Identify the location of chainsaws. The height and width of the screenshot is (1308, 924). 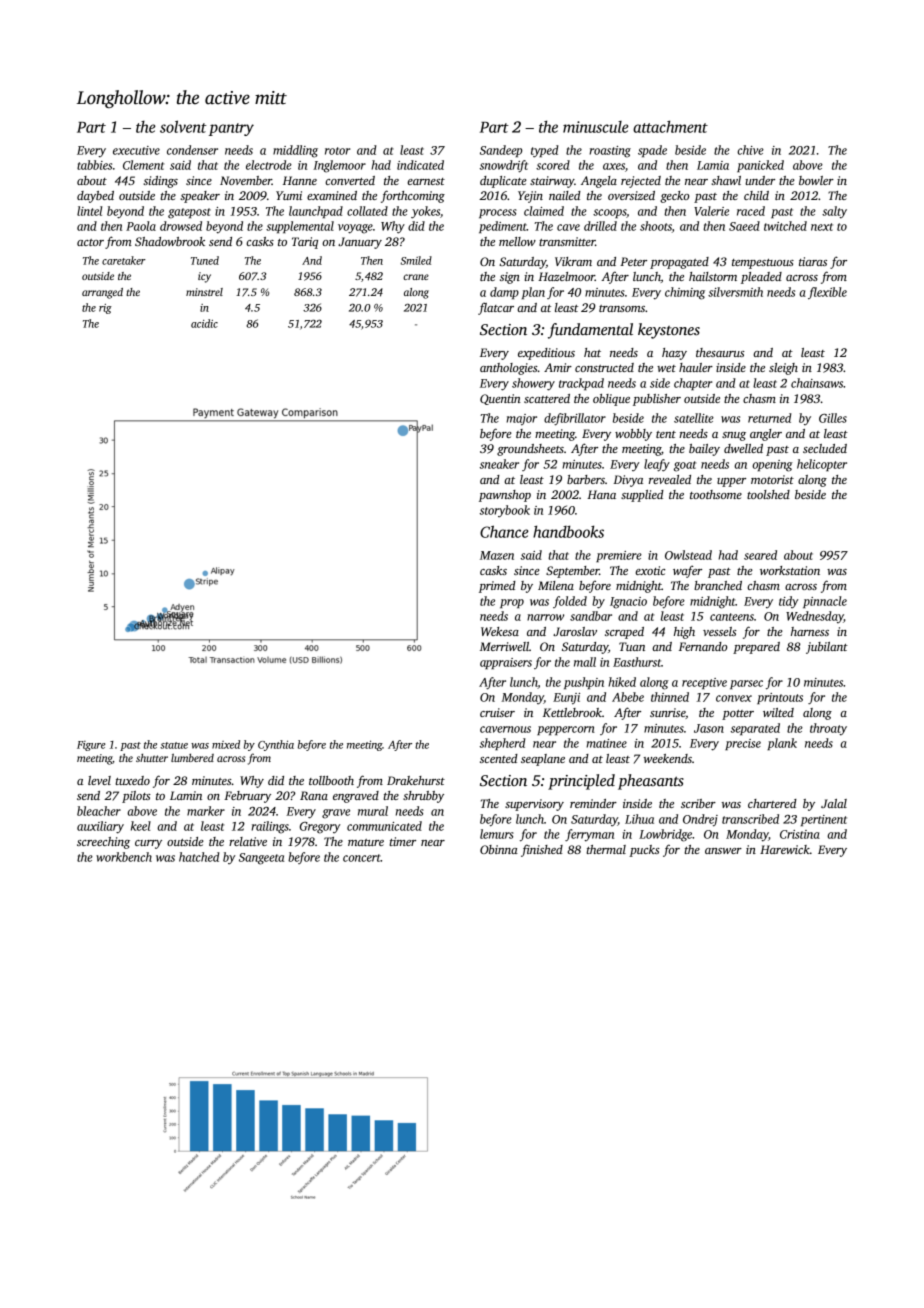
(817, 383).
